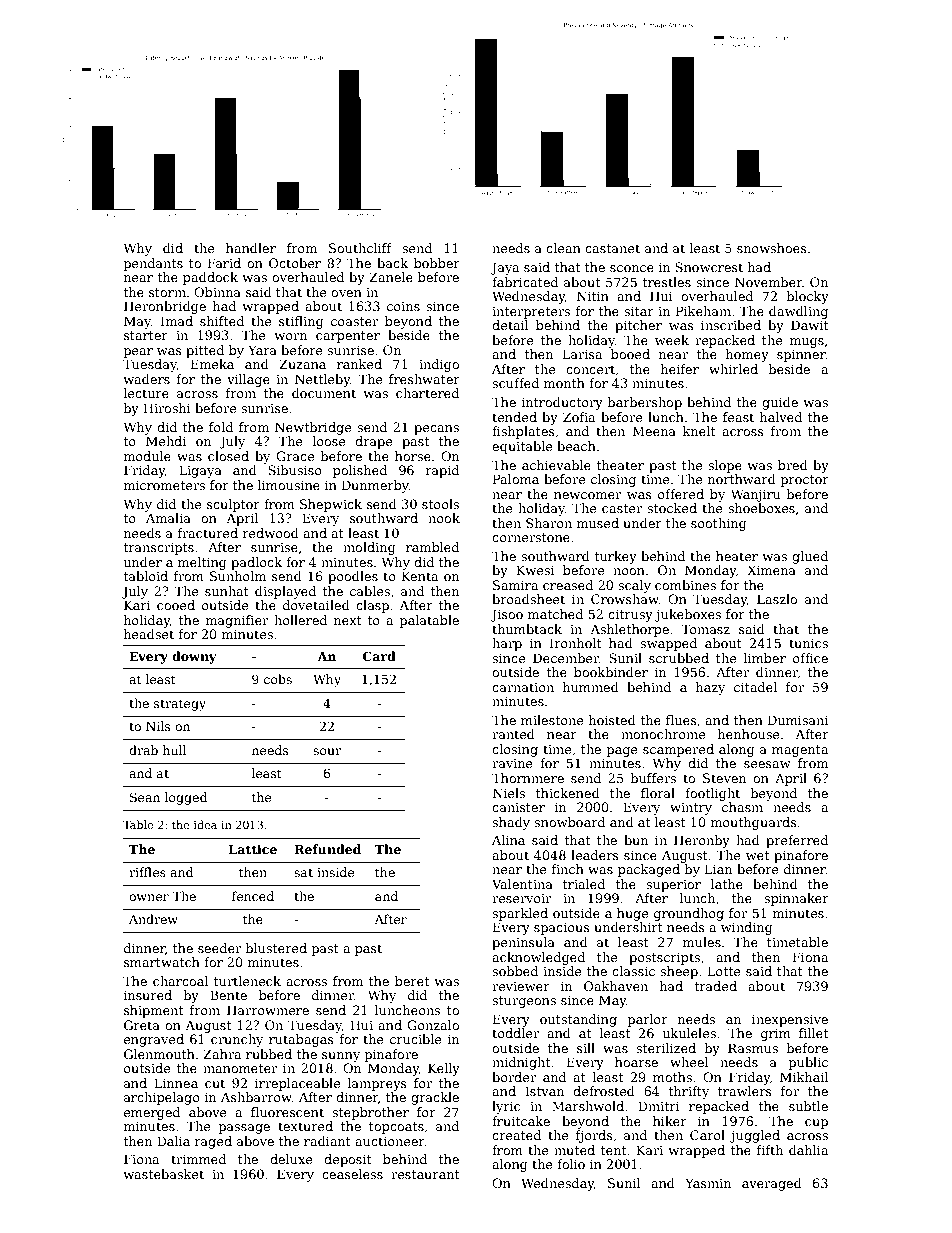 The height and width of the screenshot is (1233, 952). Describe the element at coordinates (163, 1174) in the screenshot. I see `wastebasket` at that location.
